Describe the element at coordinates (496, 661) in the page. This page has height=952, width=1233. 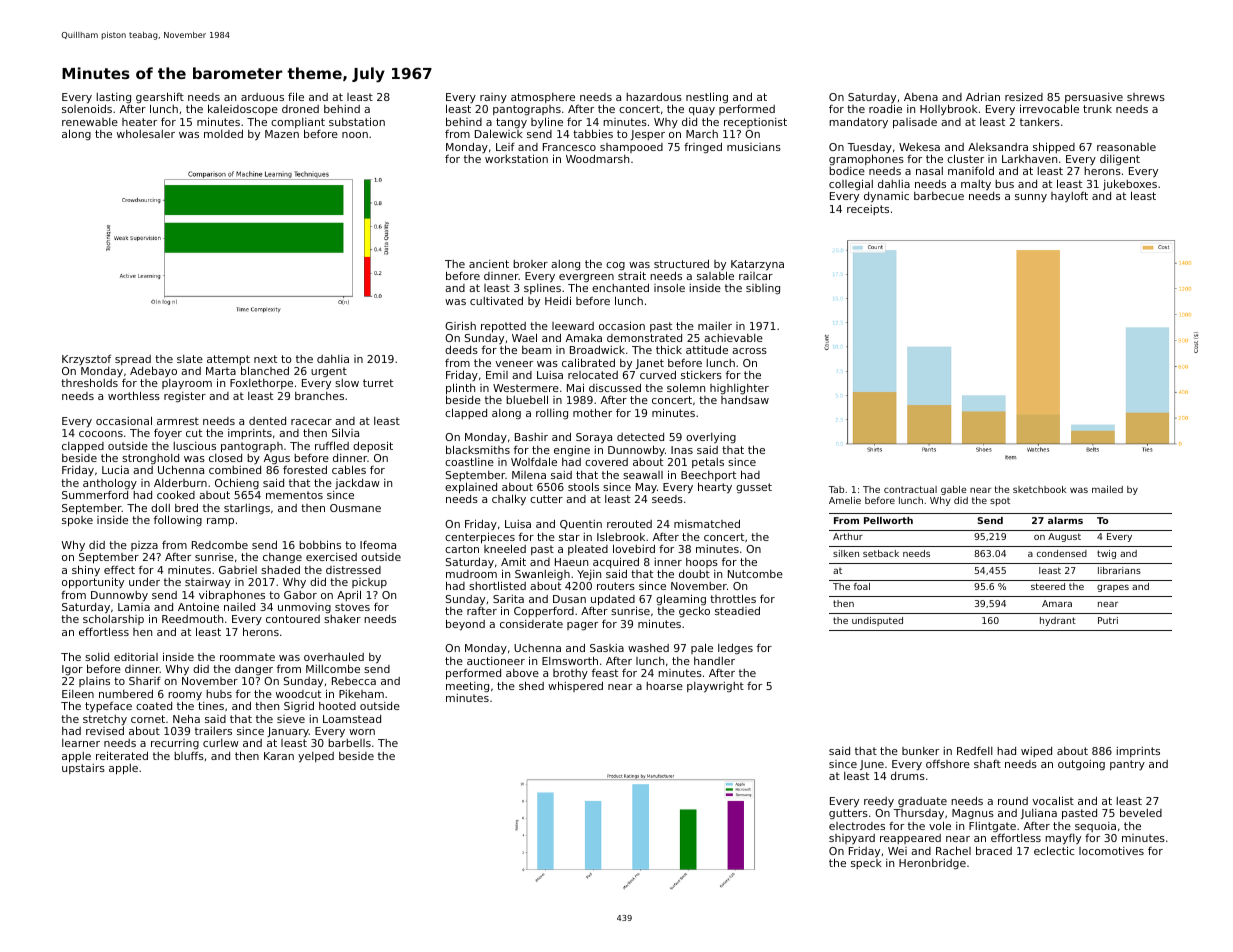
I see `auctioneer` at that location.
